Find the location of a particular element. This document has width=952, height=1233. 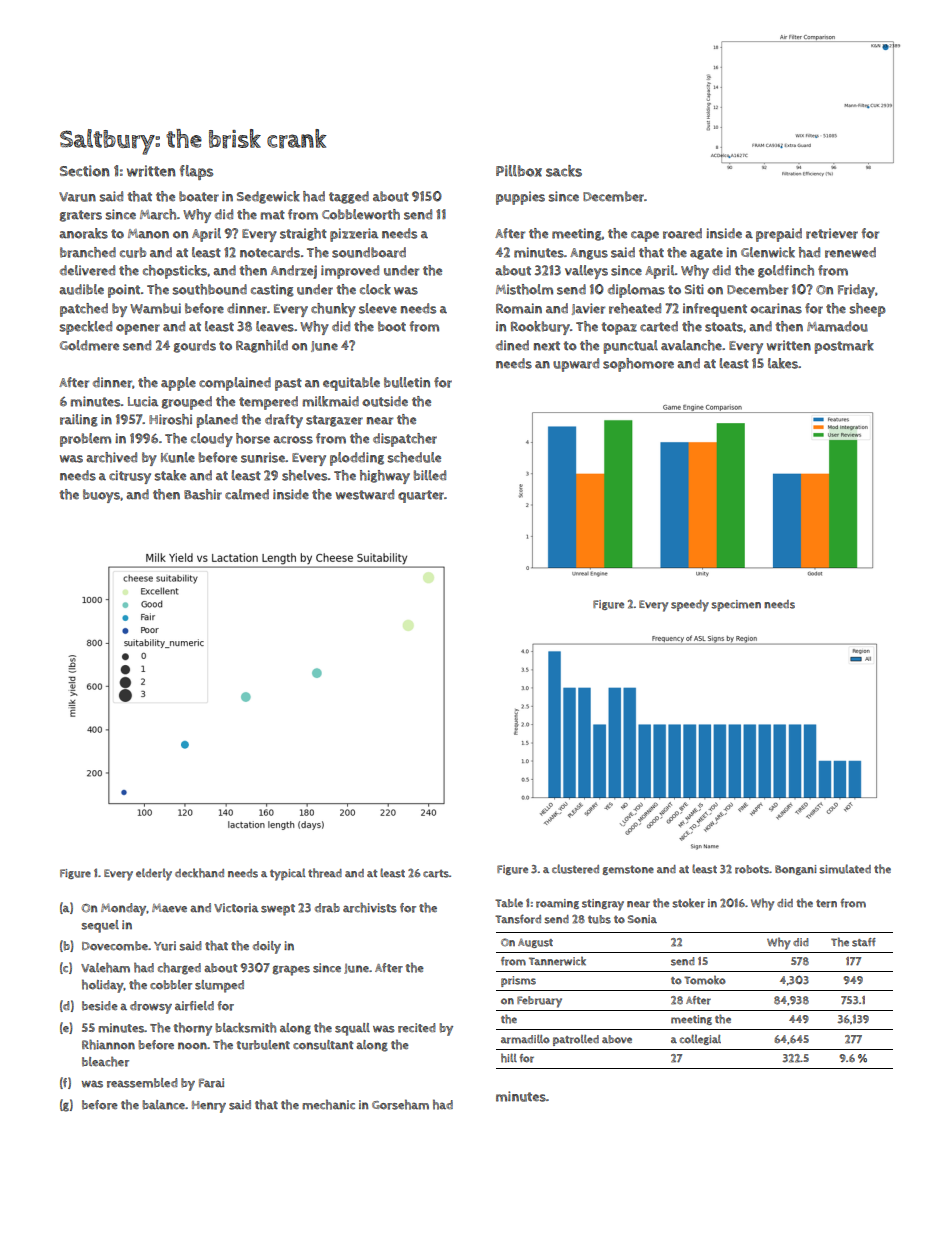

Lucia is located at coordinates (143, 401).
